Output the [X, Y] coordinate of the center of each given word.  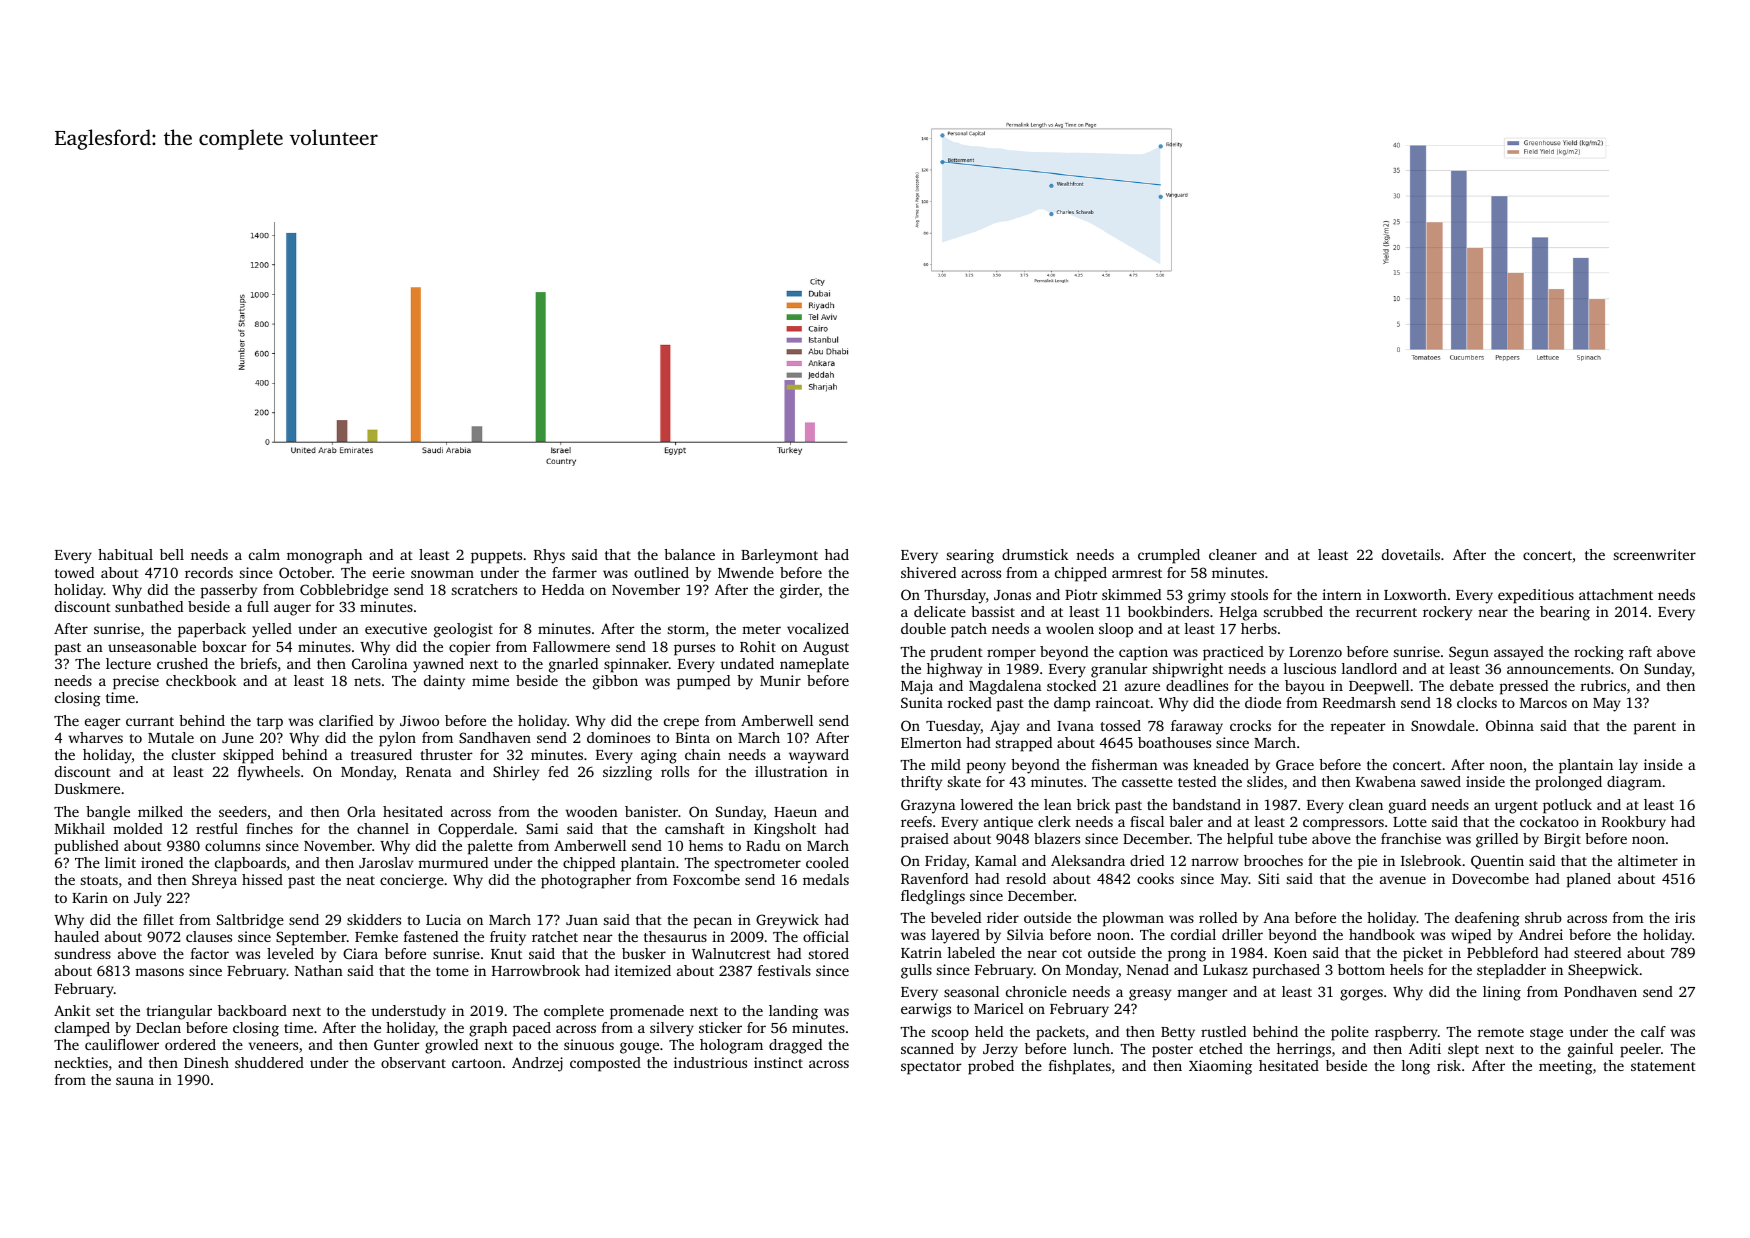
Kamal [996, 860]
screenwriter [1655, 554]
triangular [179, 1012]
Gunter [397, 1044]
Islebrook [1431, 860]
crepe [681, 724]
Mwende [746, 572]
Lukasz [1225, 969]
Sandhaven [495, 737]
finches [269, 828]
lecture [128, 663]
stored [829, 953]
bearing [1565, 613]
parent [1655, 728]
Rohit [758, 646]
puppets [496, 557]
